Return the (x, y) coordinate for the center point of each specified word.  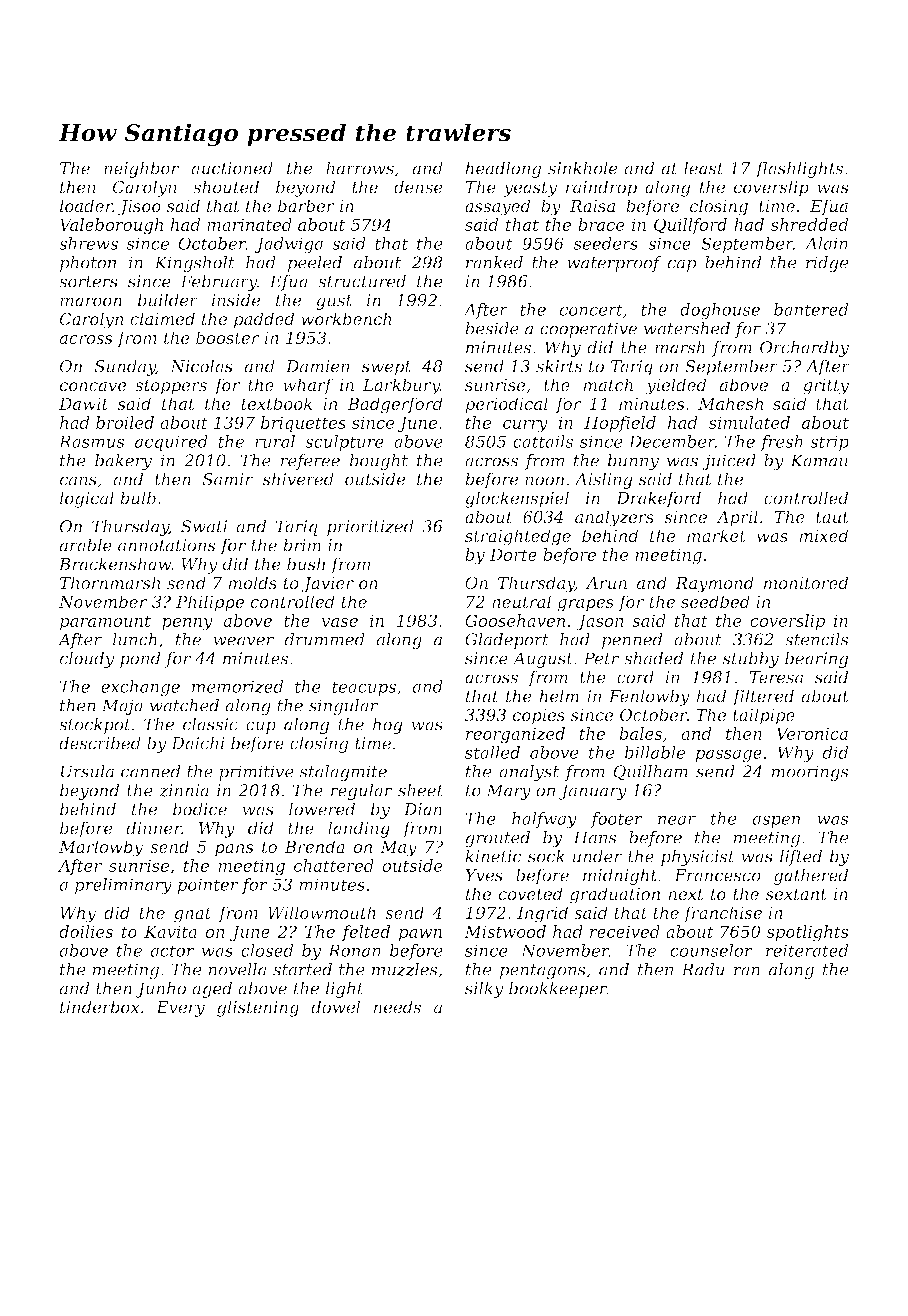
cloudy (87, 660)
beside (492, 328)
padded (263, 320)
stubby (750, 660)
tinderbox (100, 1007)
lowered (322, 809)
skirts (559, 366)
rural (275, 441)
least (704, 168)
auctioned (232, 168)
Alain (826, 243)
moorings (810, 773)
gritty (826, 387)
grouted (497, 839)
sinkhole (583, 168)
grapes (585, 605)
